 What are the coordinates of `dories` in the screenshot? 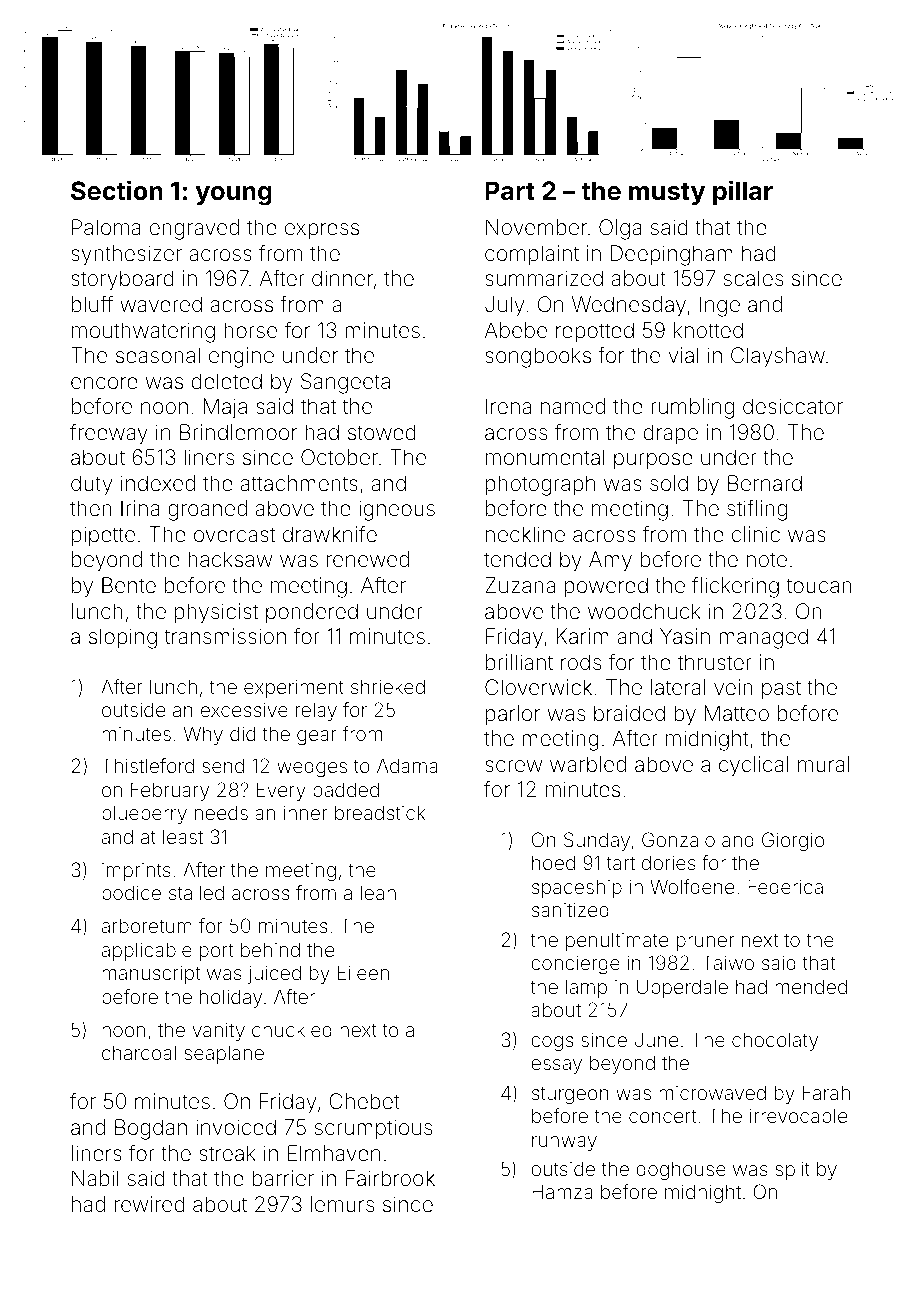 It's located at (669, 862).
